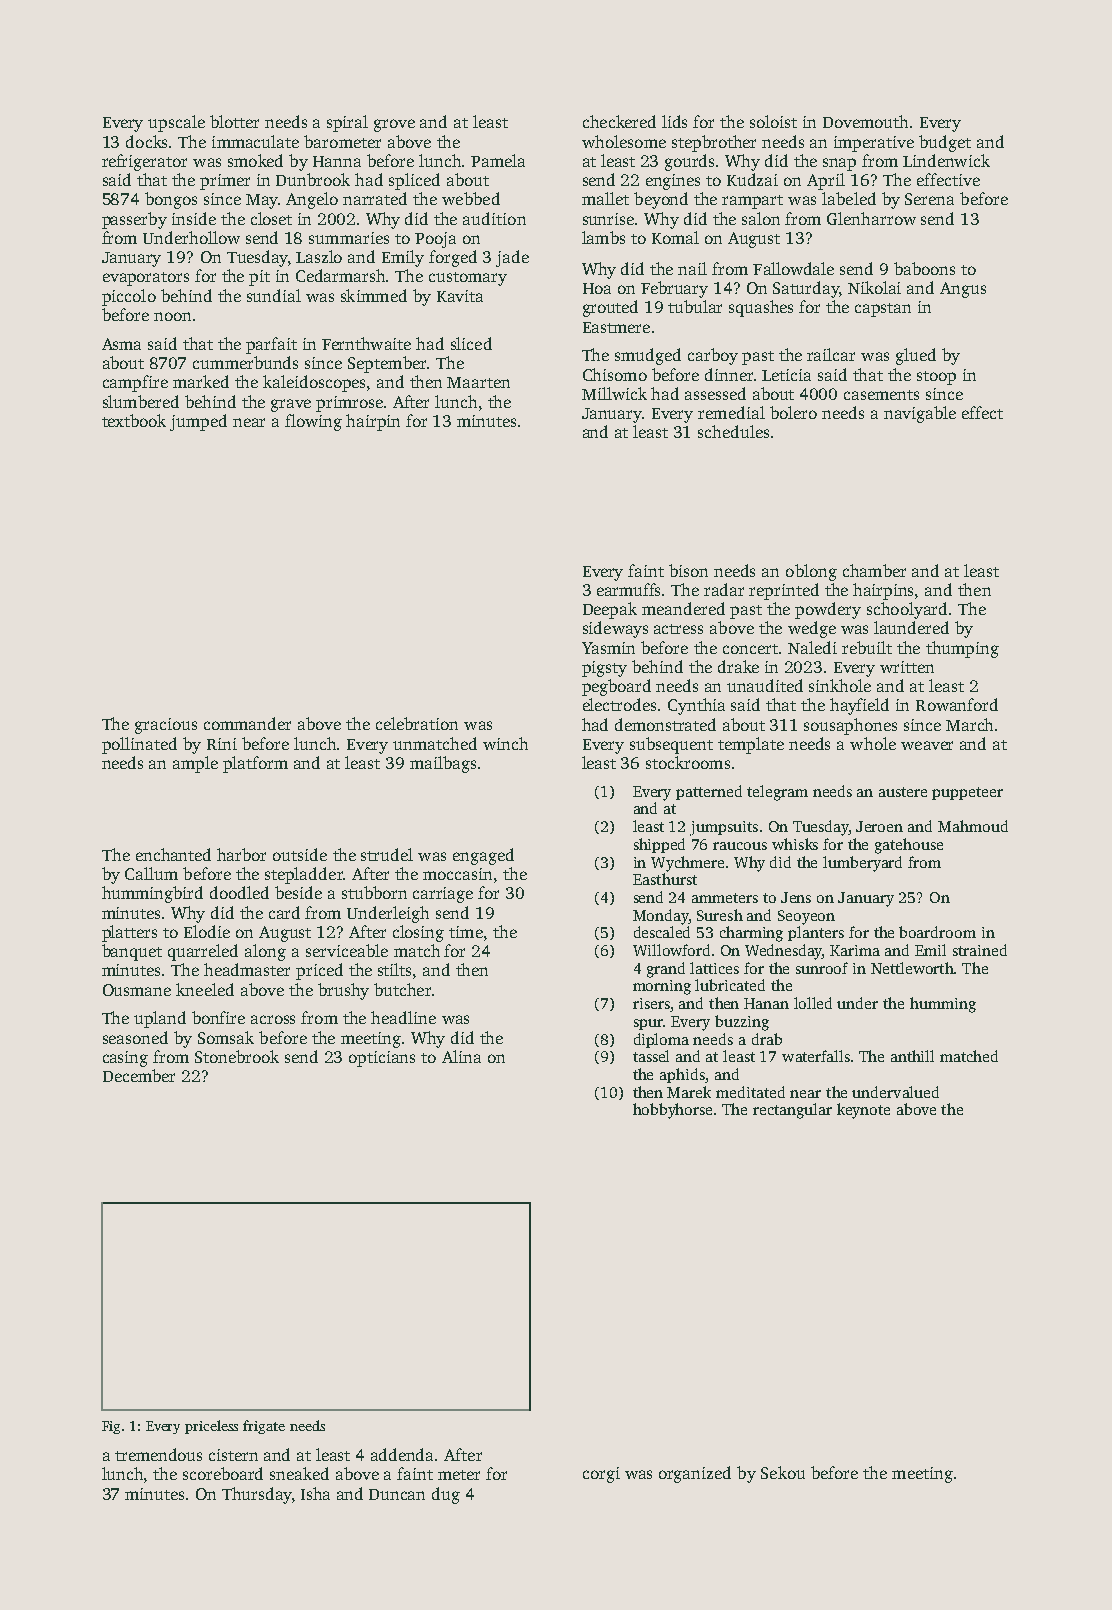 The image size is (1112, 1610). Describe the element at coordinates (255, 764) in the screenshot. I see `platform` at that location.
